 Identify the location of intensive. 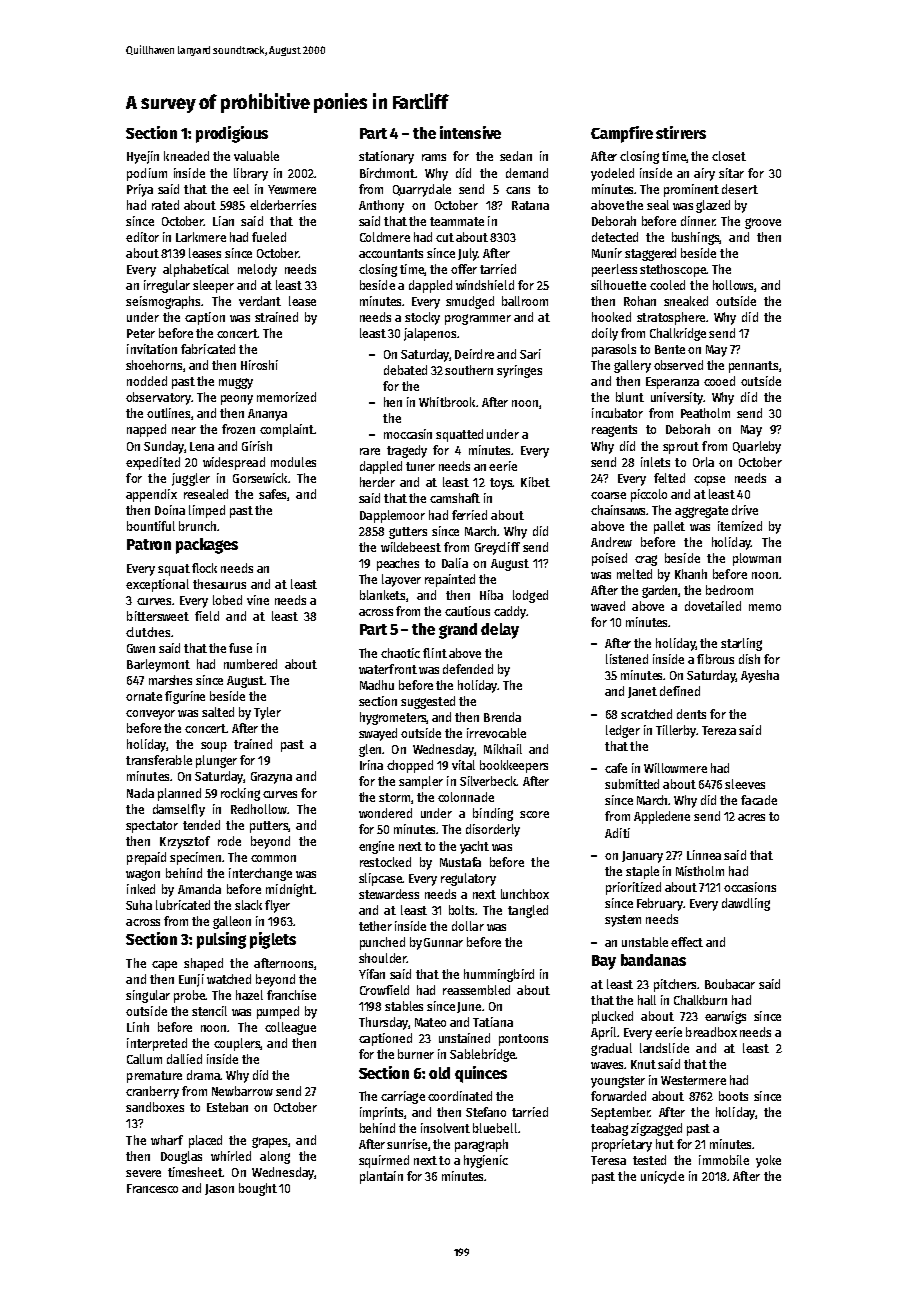
(470, 132).
